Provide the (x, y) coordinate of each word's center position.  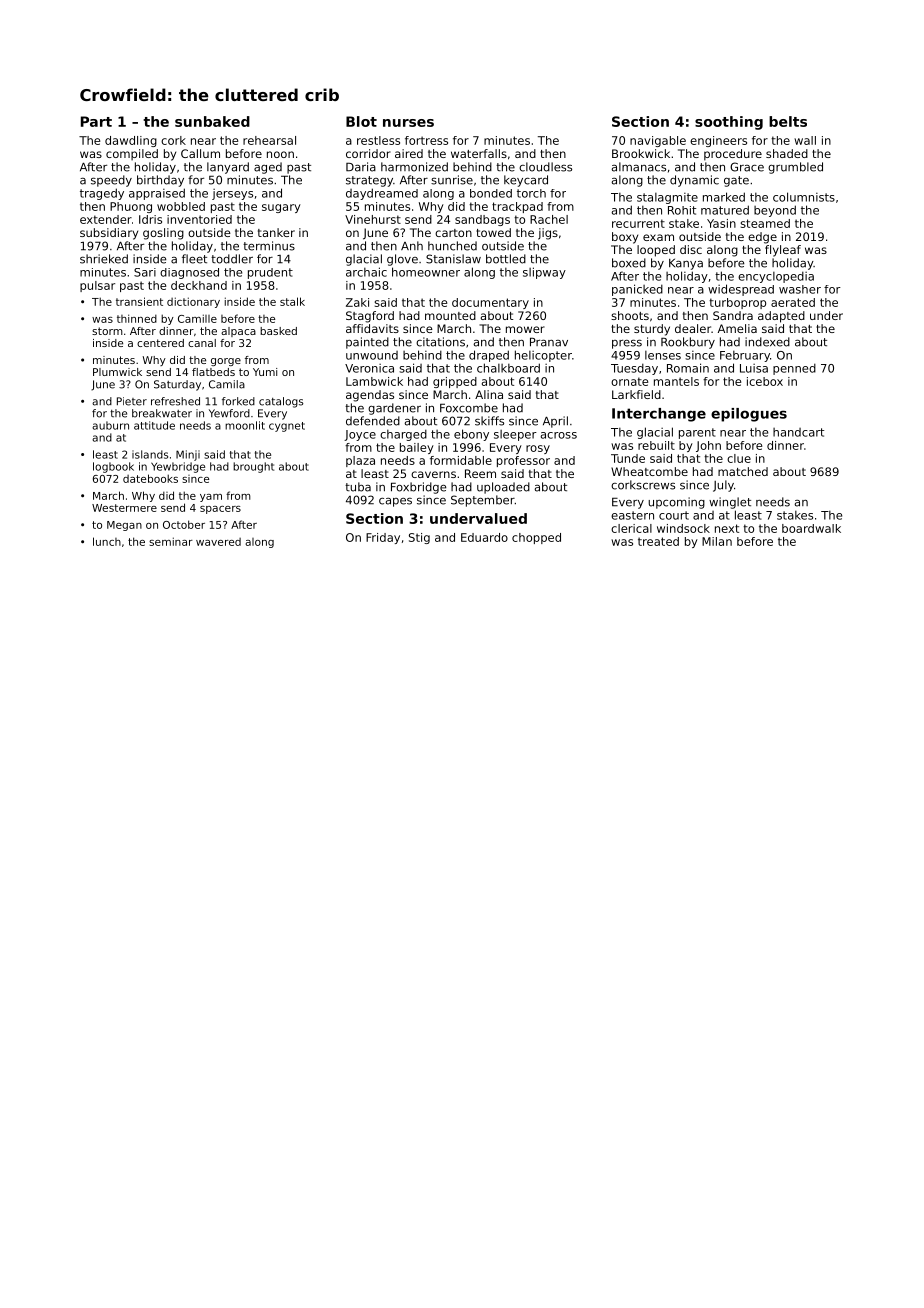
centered (160, 343)
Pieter (132, 401)
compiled (132, 155)
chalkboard (508, 368)
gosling (163, 234)
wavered (218, 542)
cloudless (545, 167)
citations (440, 342)
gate (736, 181)
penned (794, 369)
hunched (452, 246)
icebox (765, 381)
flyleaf (783, 251)
